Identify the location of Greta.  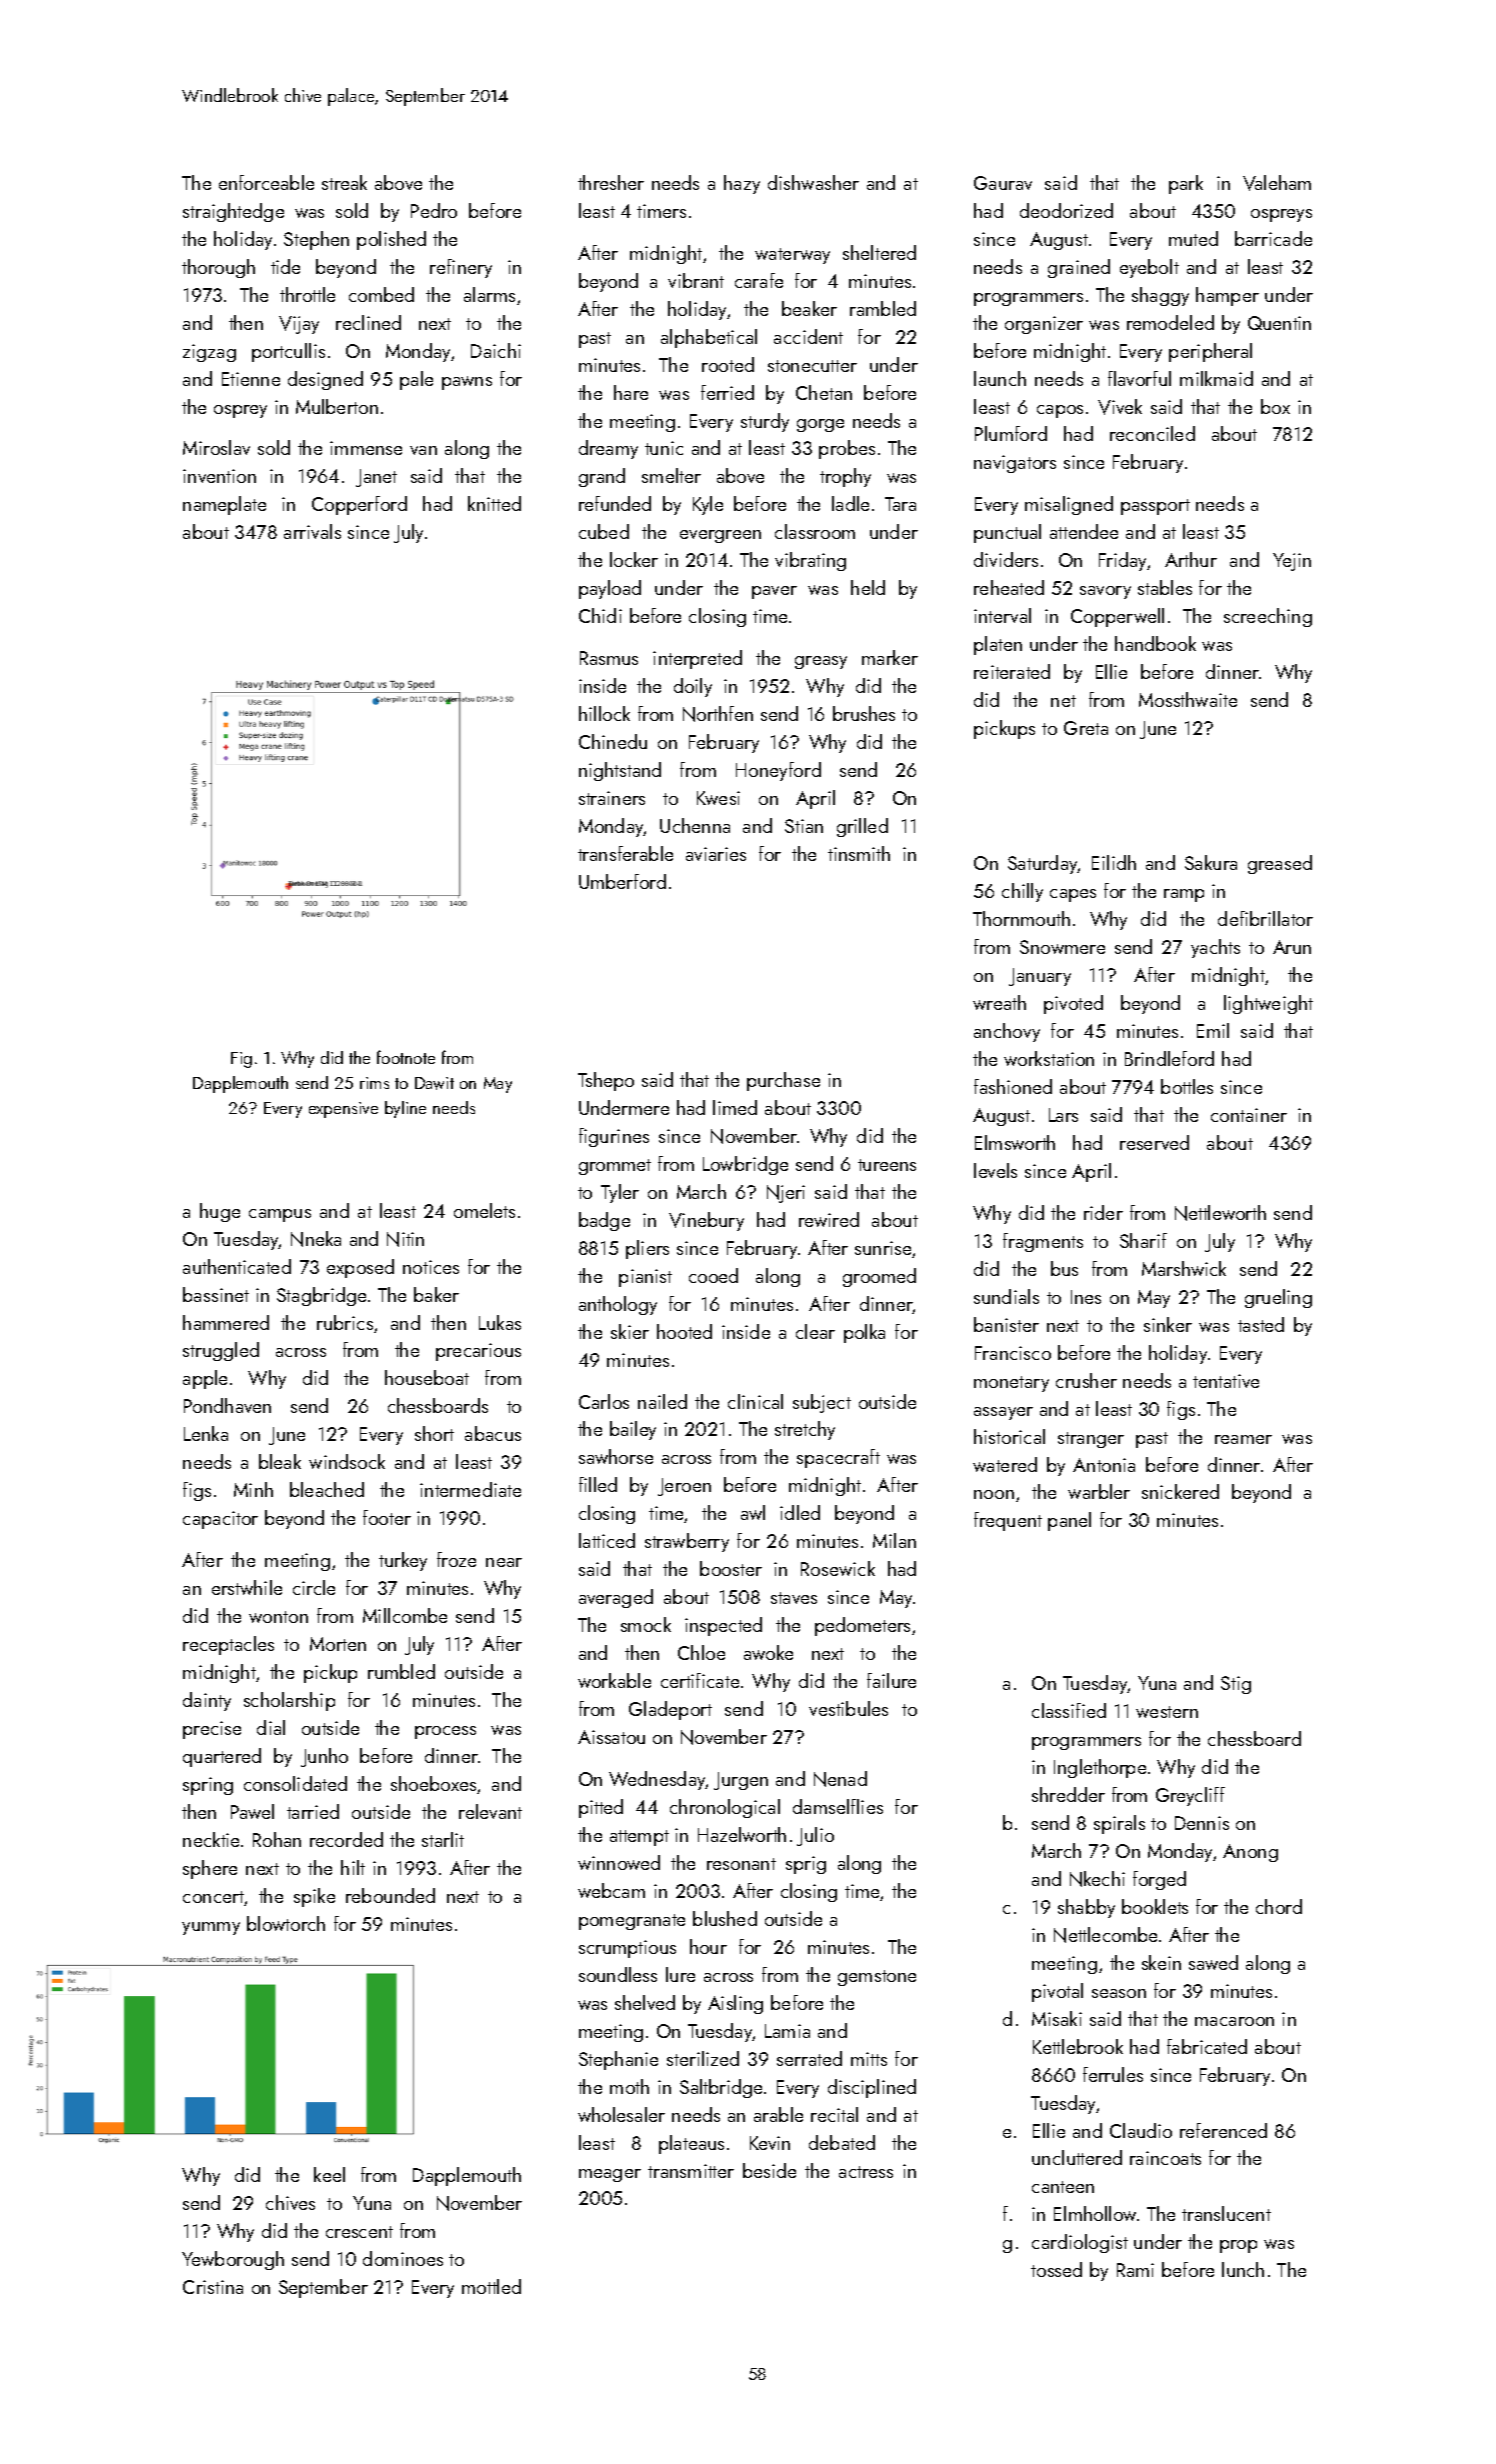
(1086, 728).
